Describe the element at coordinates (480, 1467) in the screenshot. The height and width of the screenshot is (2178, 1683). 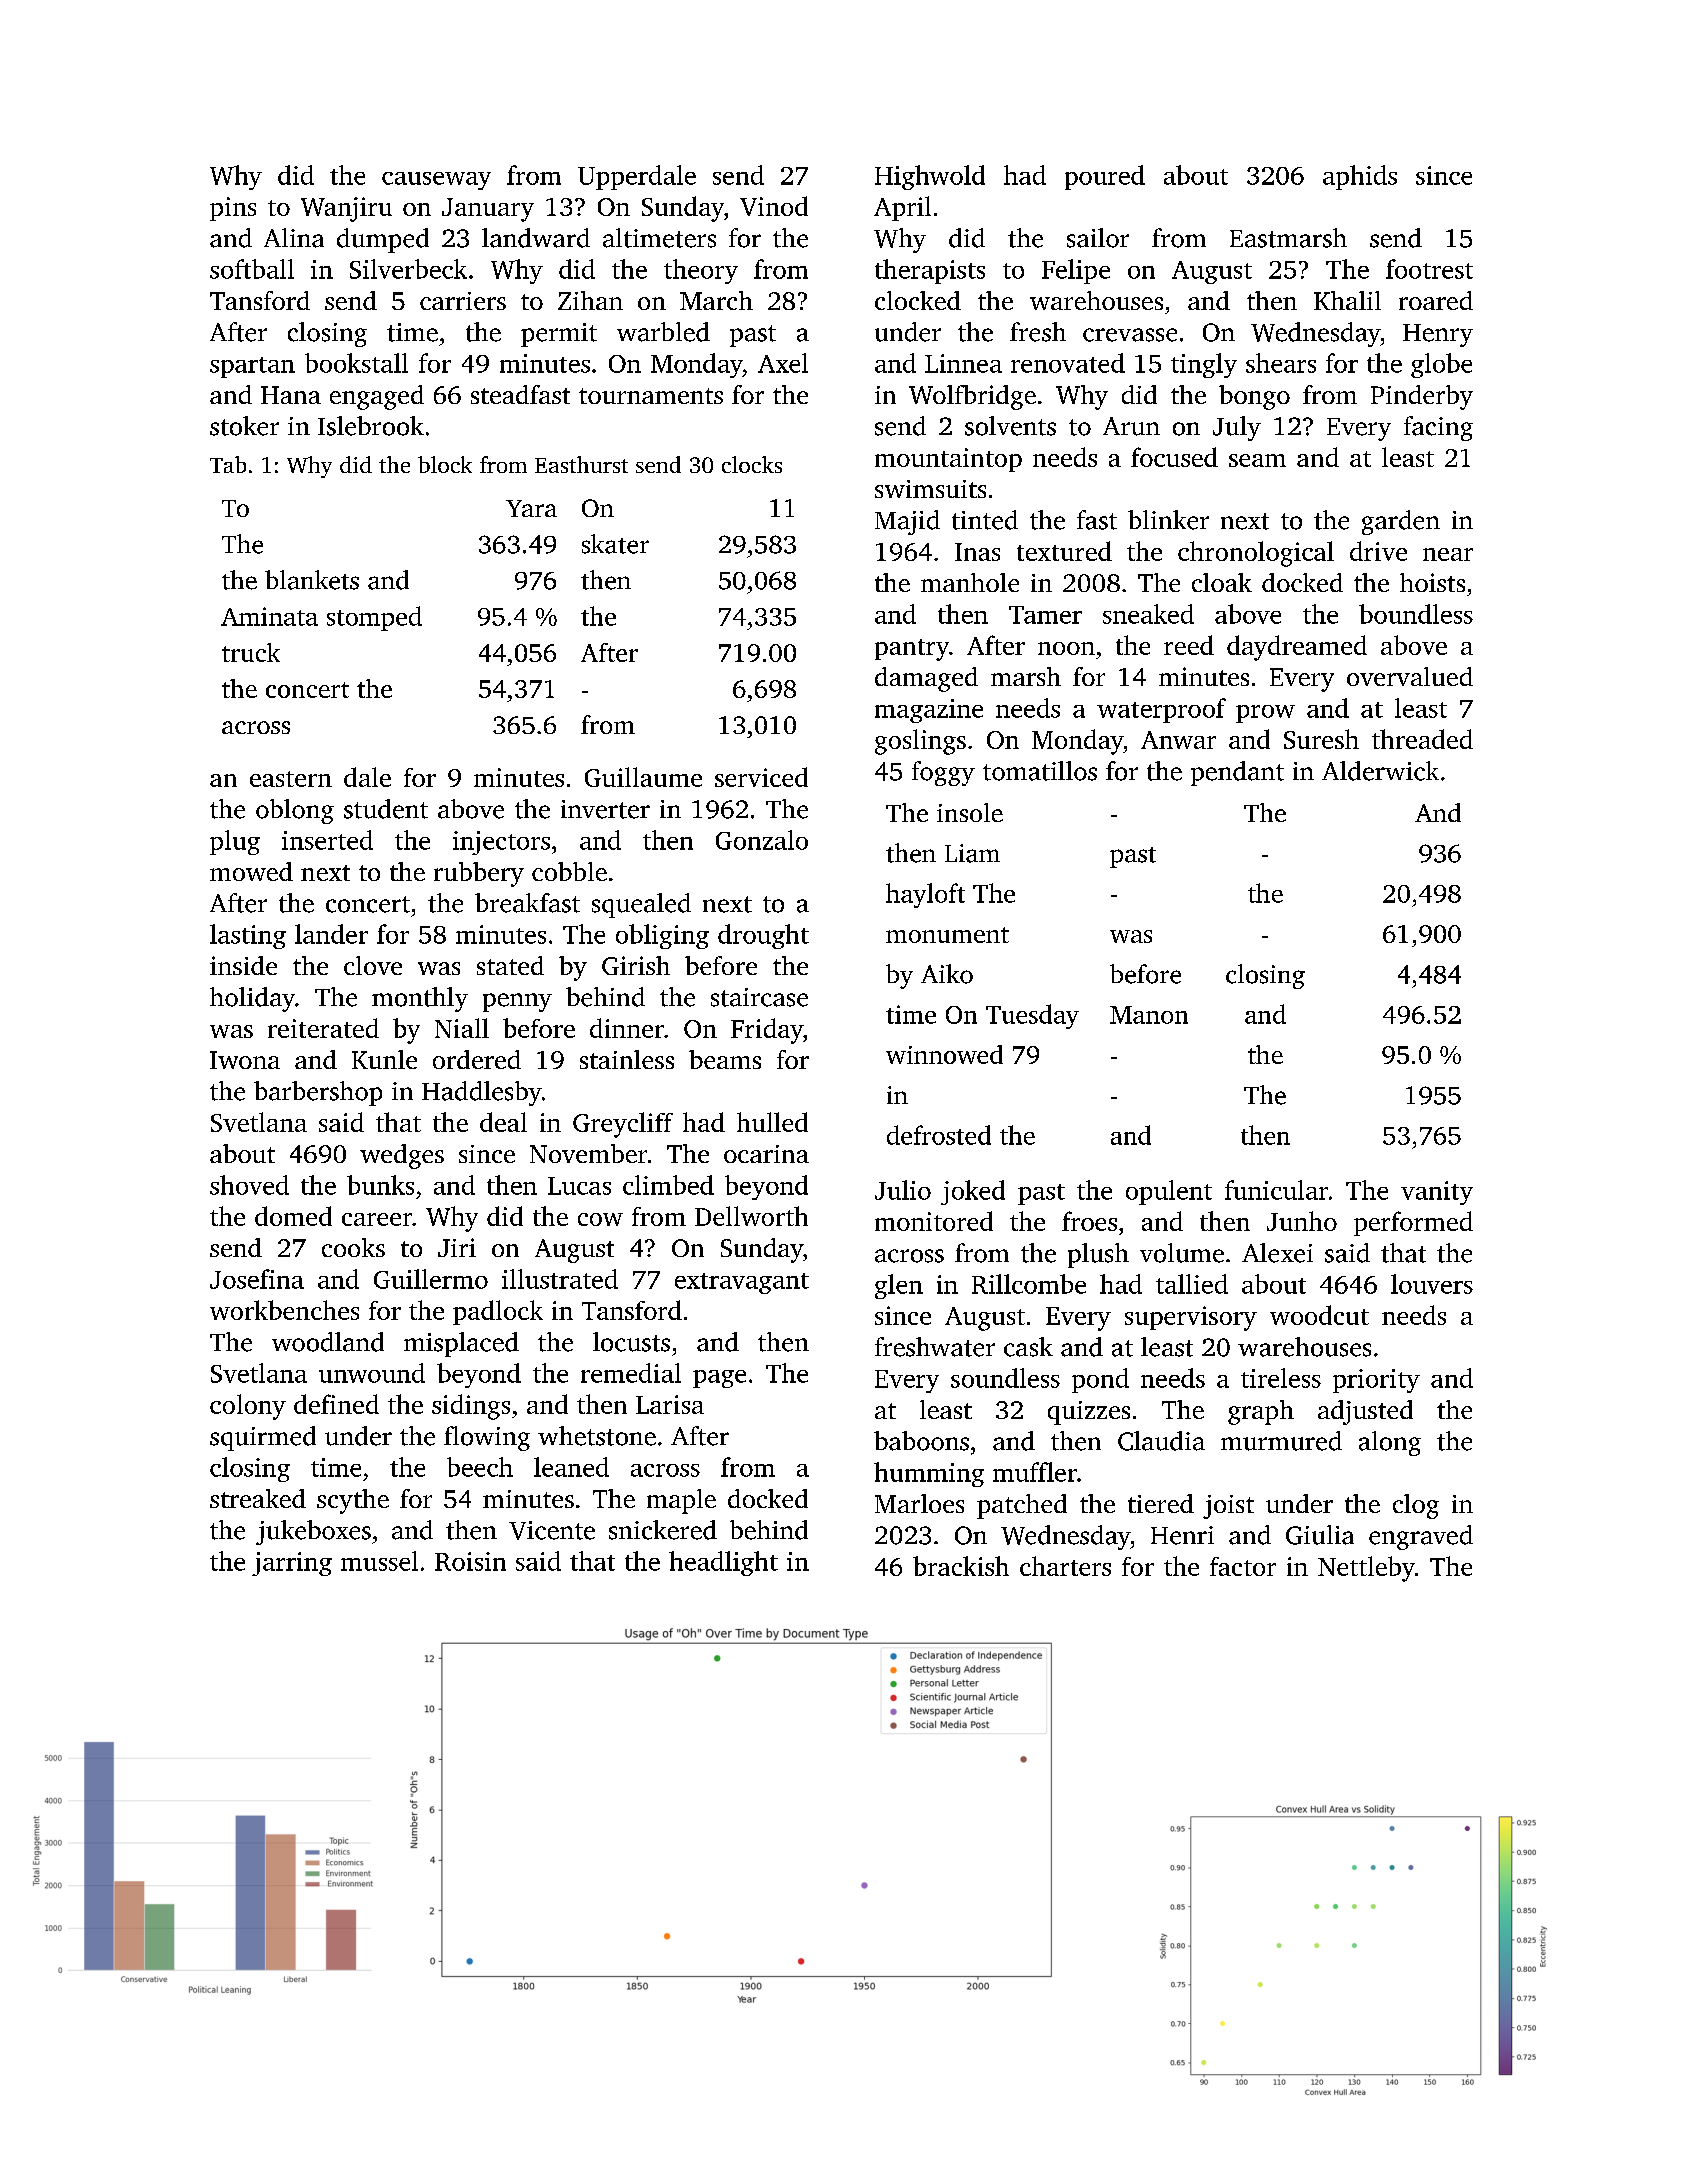
I see `beech` at that location.
